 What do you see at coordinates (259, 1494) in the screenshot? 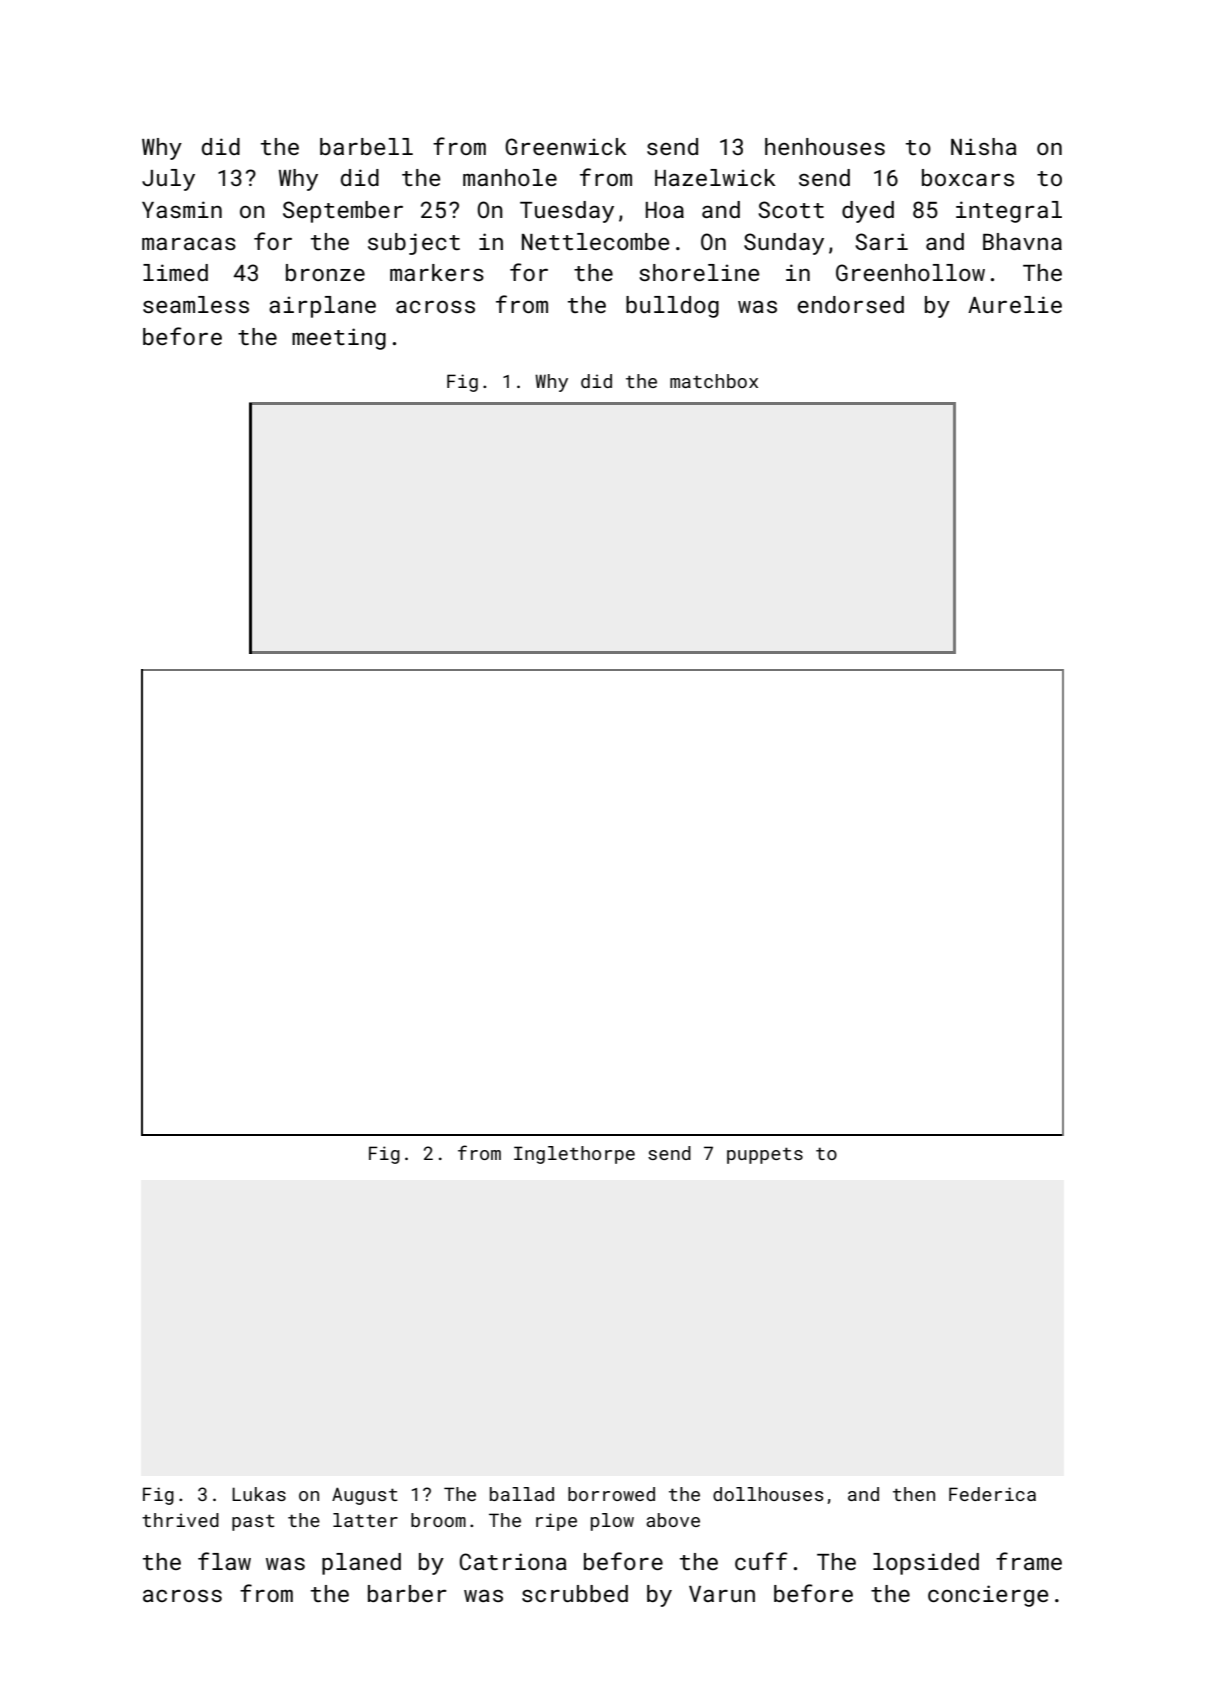
I see `Lukas` at bounding box center [259, 1494].
